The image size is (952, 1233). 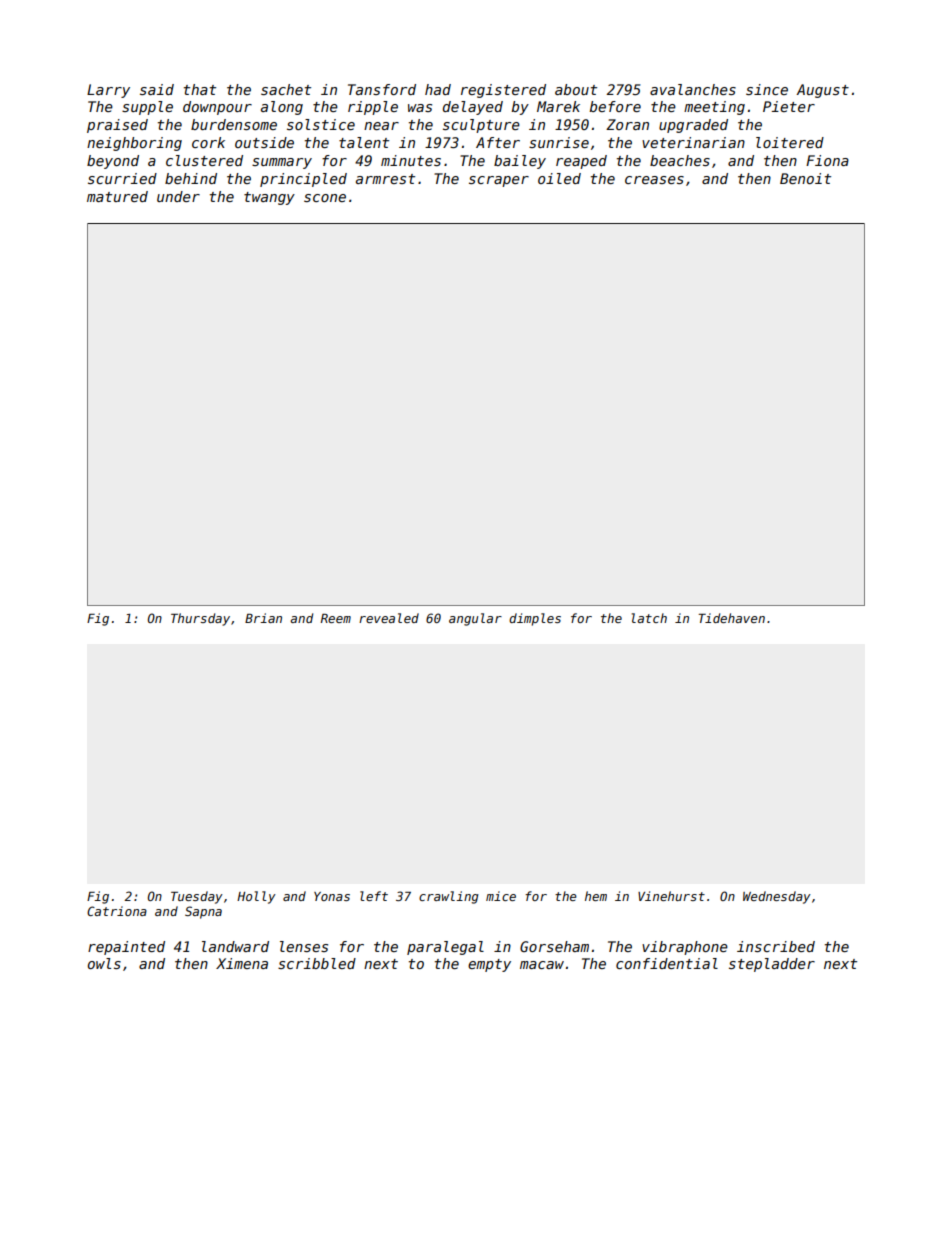 I want to click on Tidehaven, so click(x=731, y=618).
